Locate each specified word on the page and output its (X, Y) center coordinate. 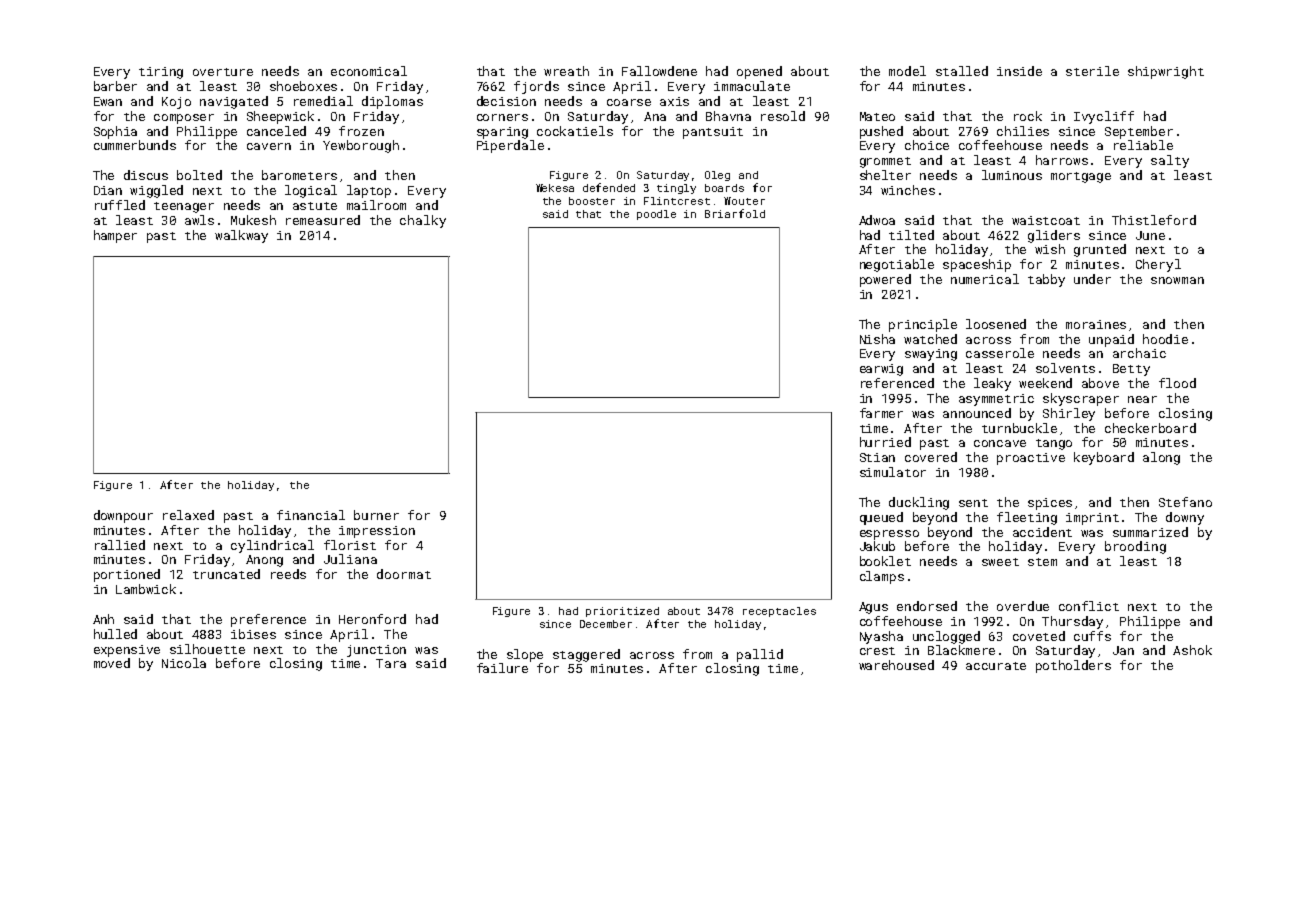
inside (1019, 71)
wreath (566, 71)
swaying (931, 355)
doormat (404, 574)
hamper (115, 236)
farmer (881, 413)
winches (908, 190)
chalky (423, 221)
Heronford (372, 619)
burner (376, 515)
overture (223, 72)
